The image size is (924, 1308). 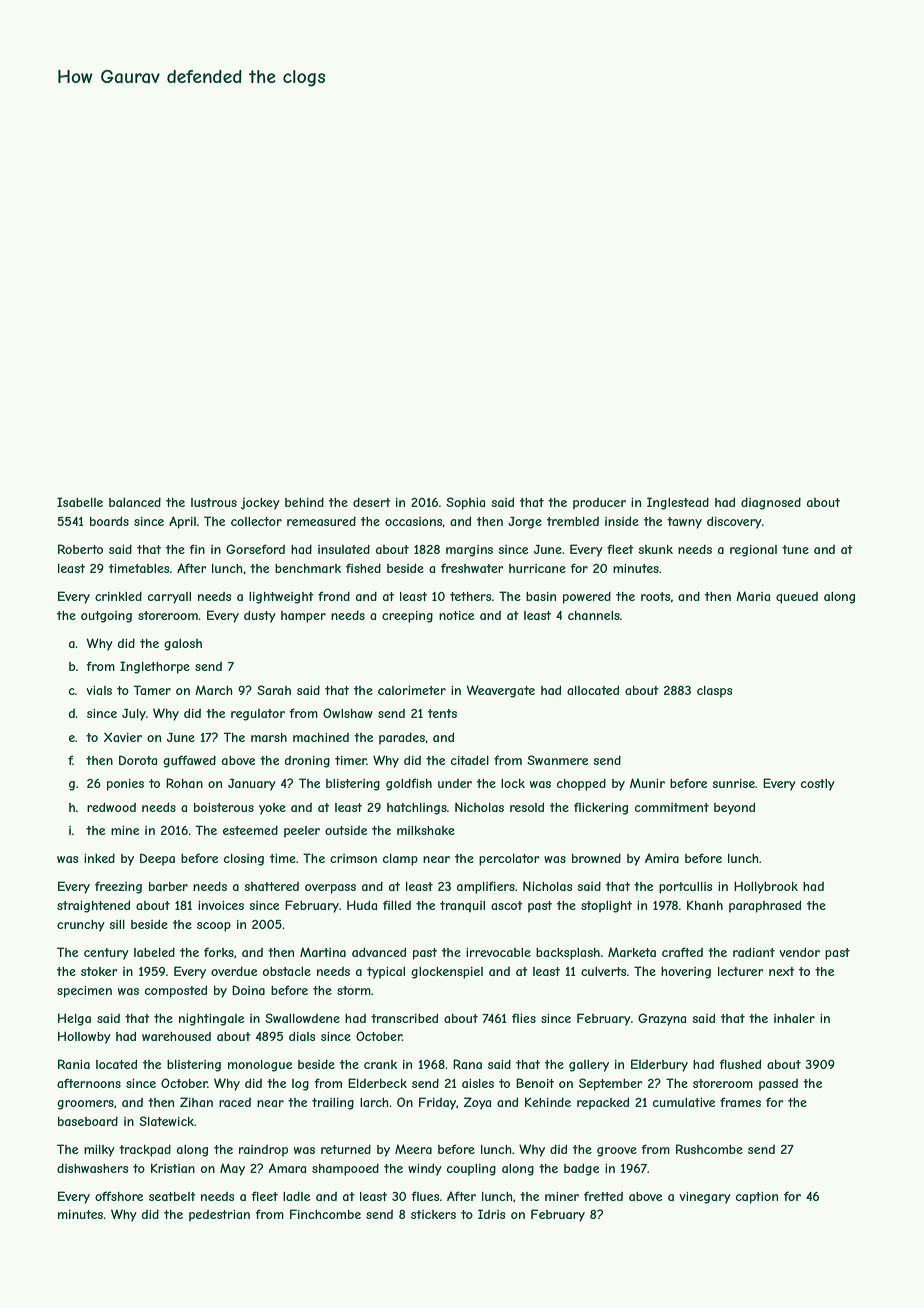 I want to click on Isabelle, so click(x=80, y=502).
